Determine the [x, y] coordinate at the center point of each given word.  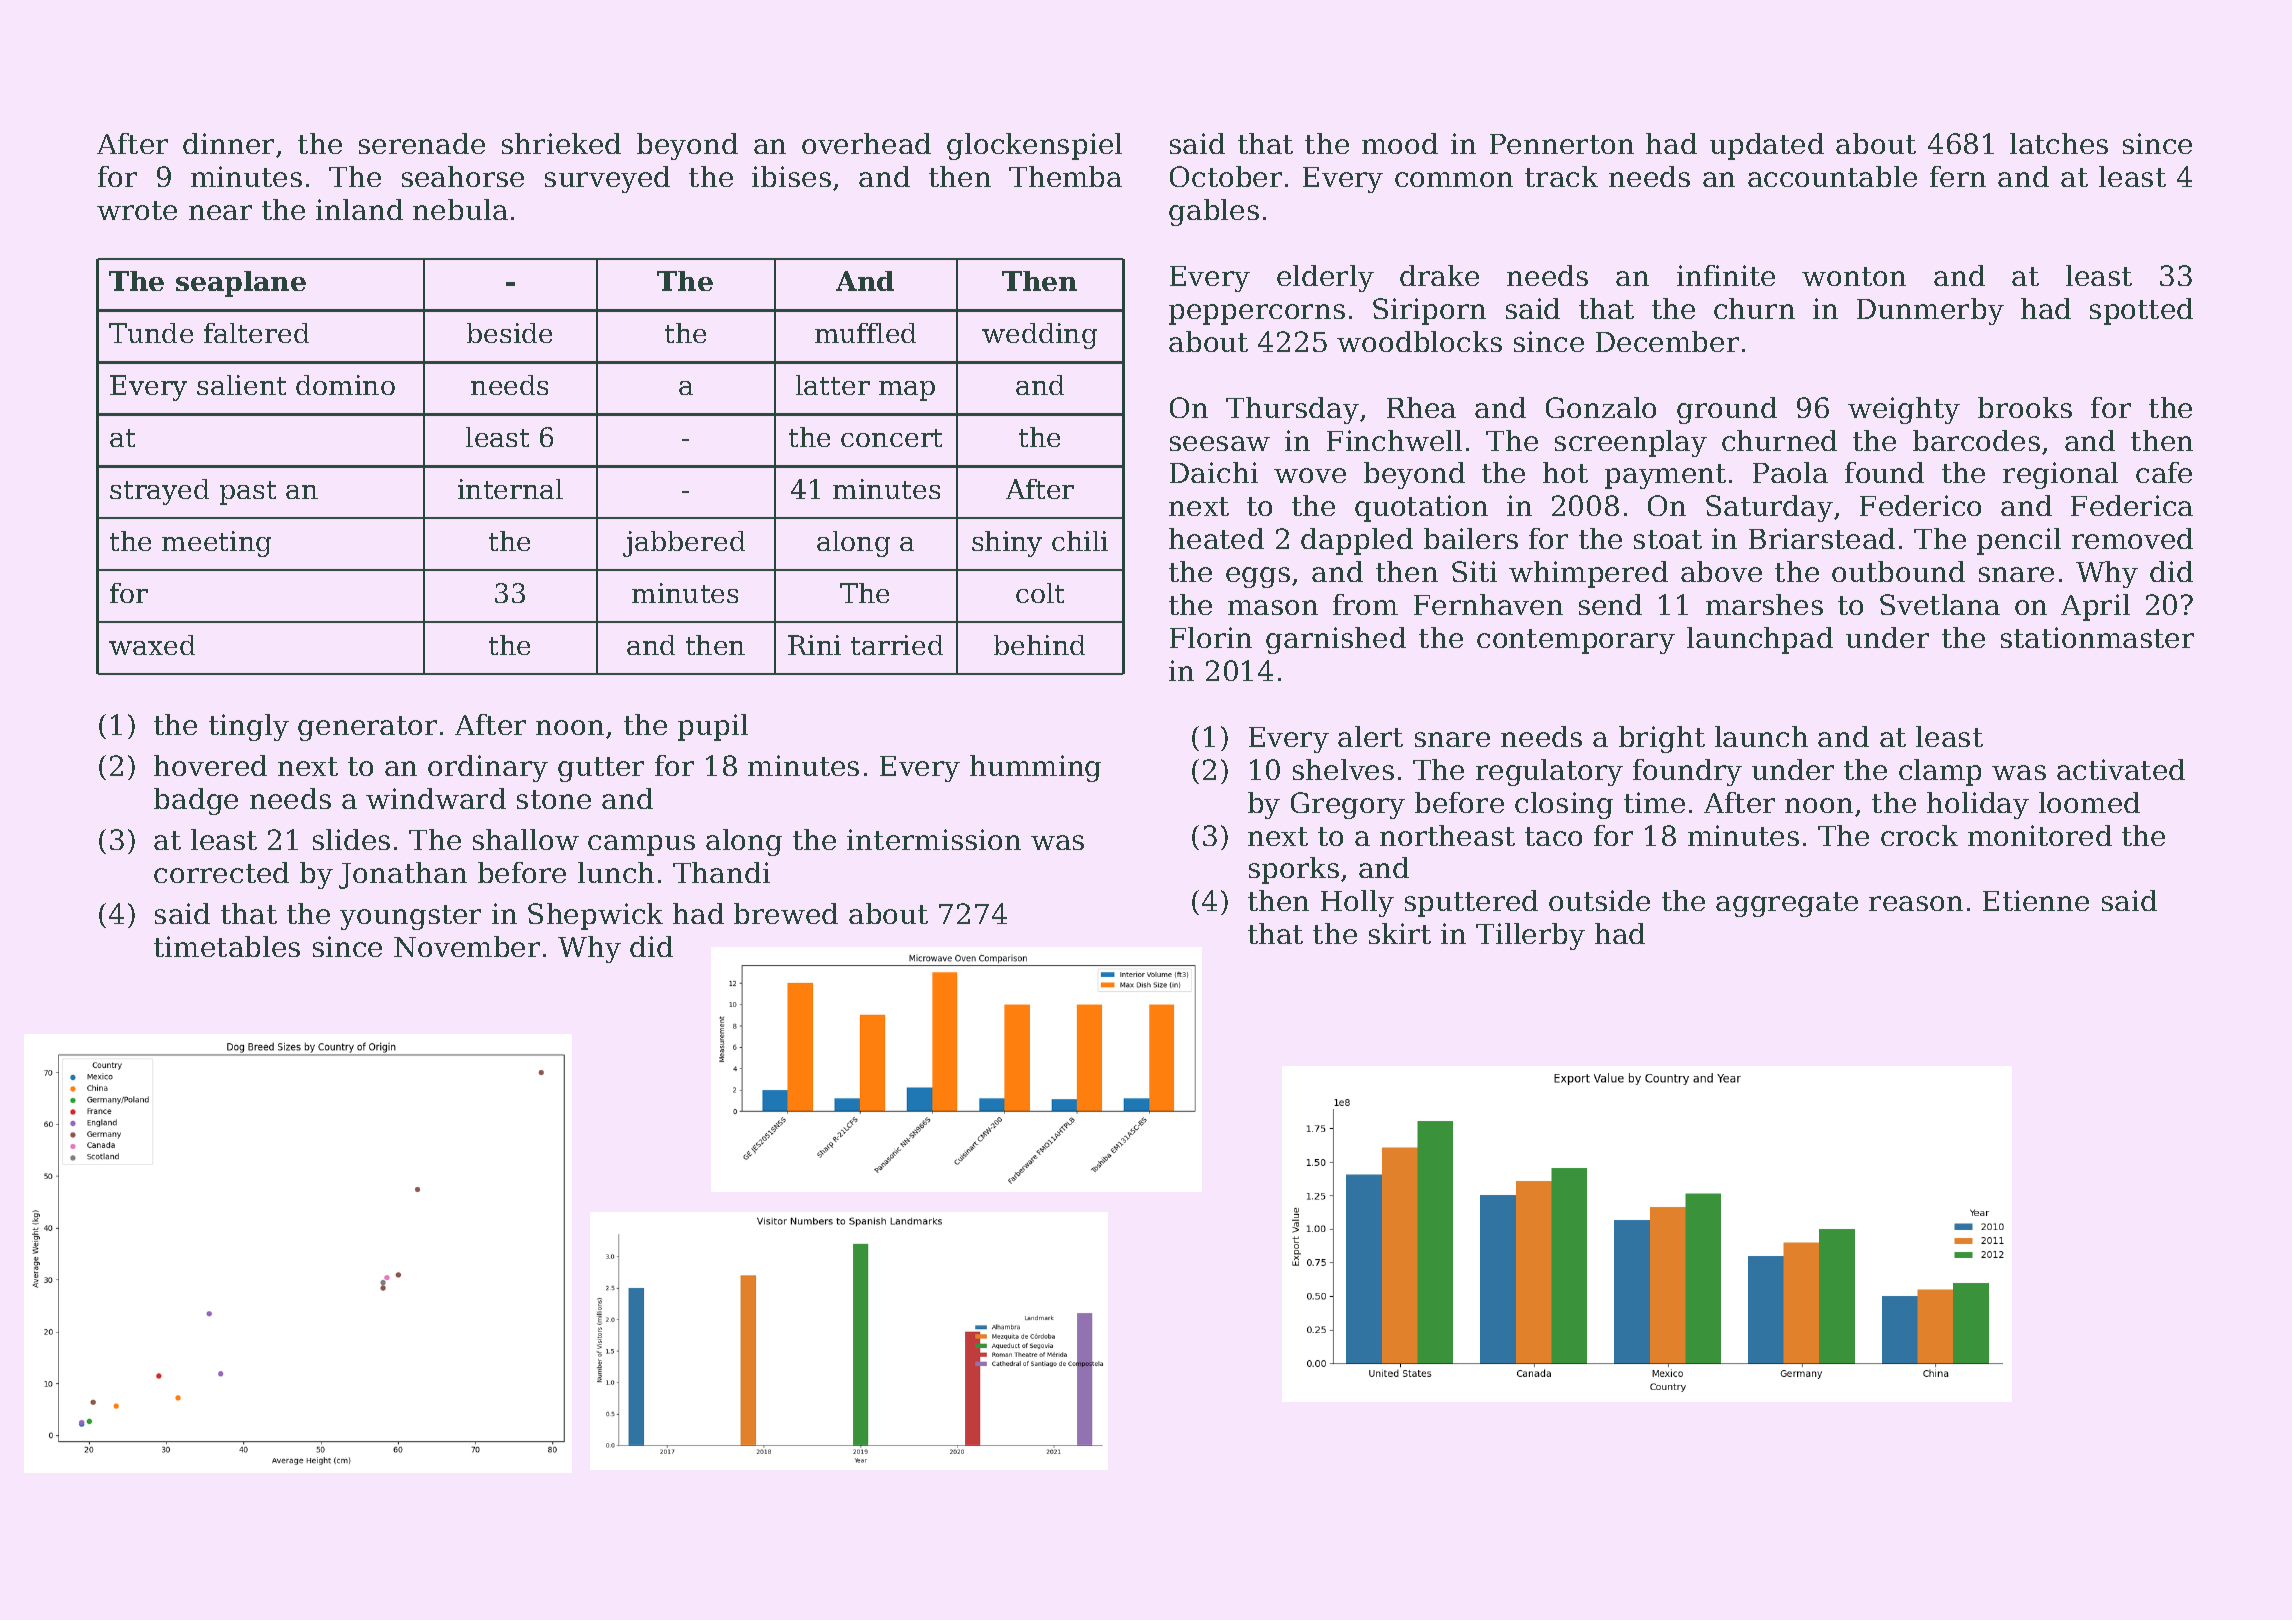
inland [359, 209]
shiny [1007, 544]
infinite [1726, 275]
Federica [2132, 505]
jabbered [684, 544]
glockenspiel [1034, 146]
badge [196, 801]
